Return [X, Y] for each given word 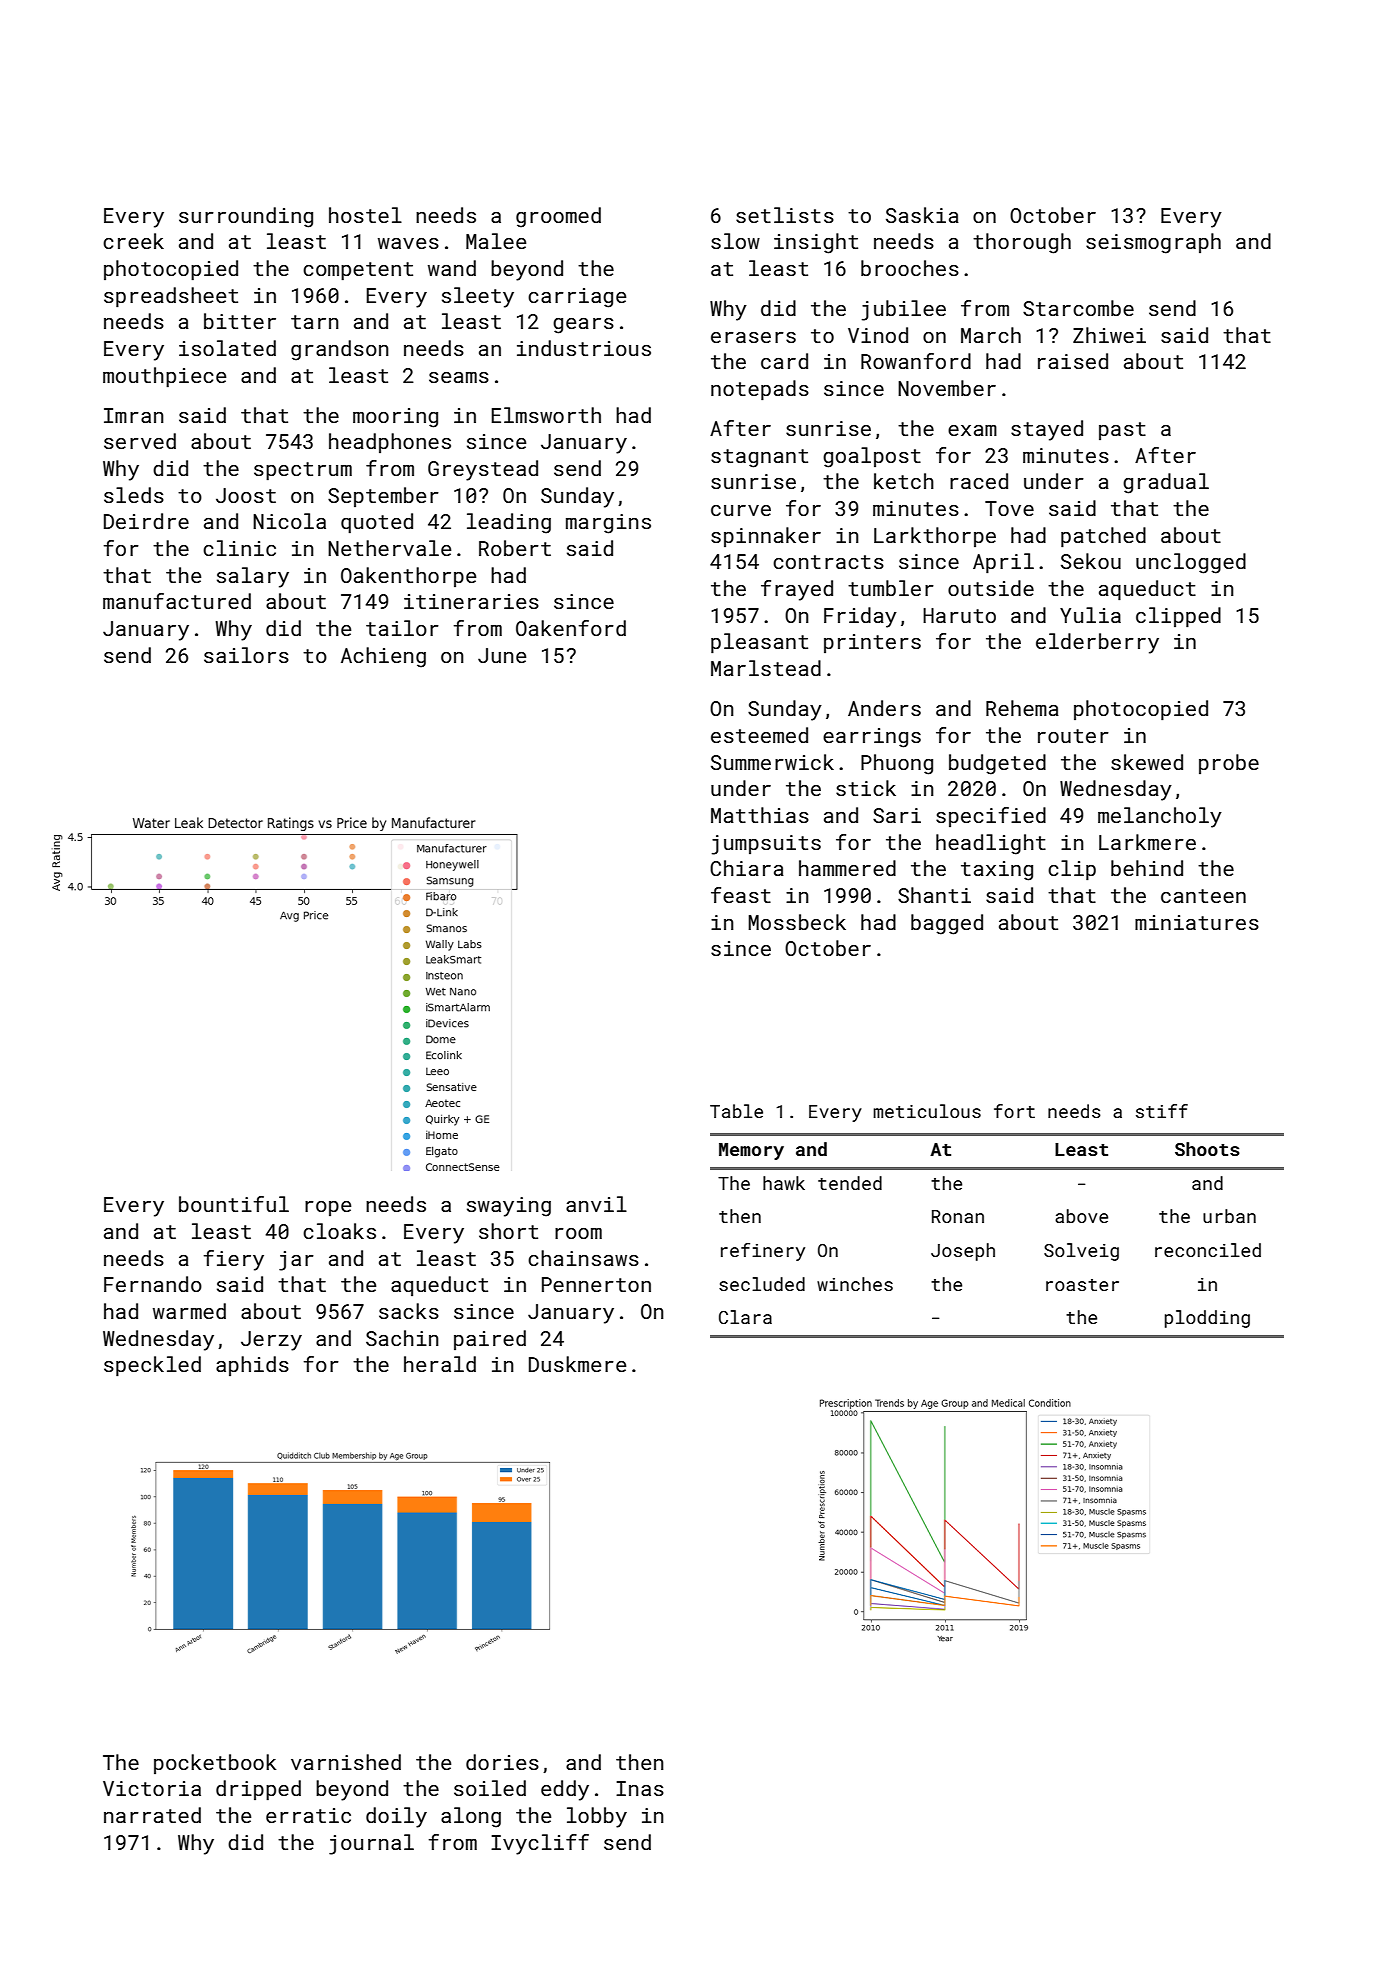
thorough [1022, 243]
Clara [745, 1317]
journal [371, 1844]
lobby [597, 1817]
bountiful [234, 1204]
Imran [134, 415]
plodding [1207, 1319]
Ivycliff [540, 1844]
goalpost [872, 457]
